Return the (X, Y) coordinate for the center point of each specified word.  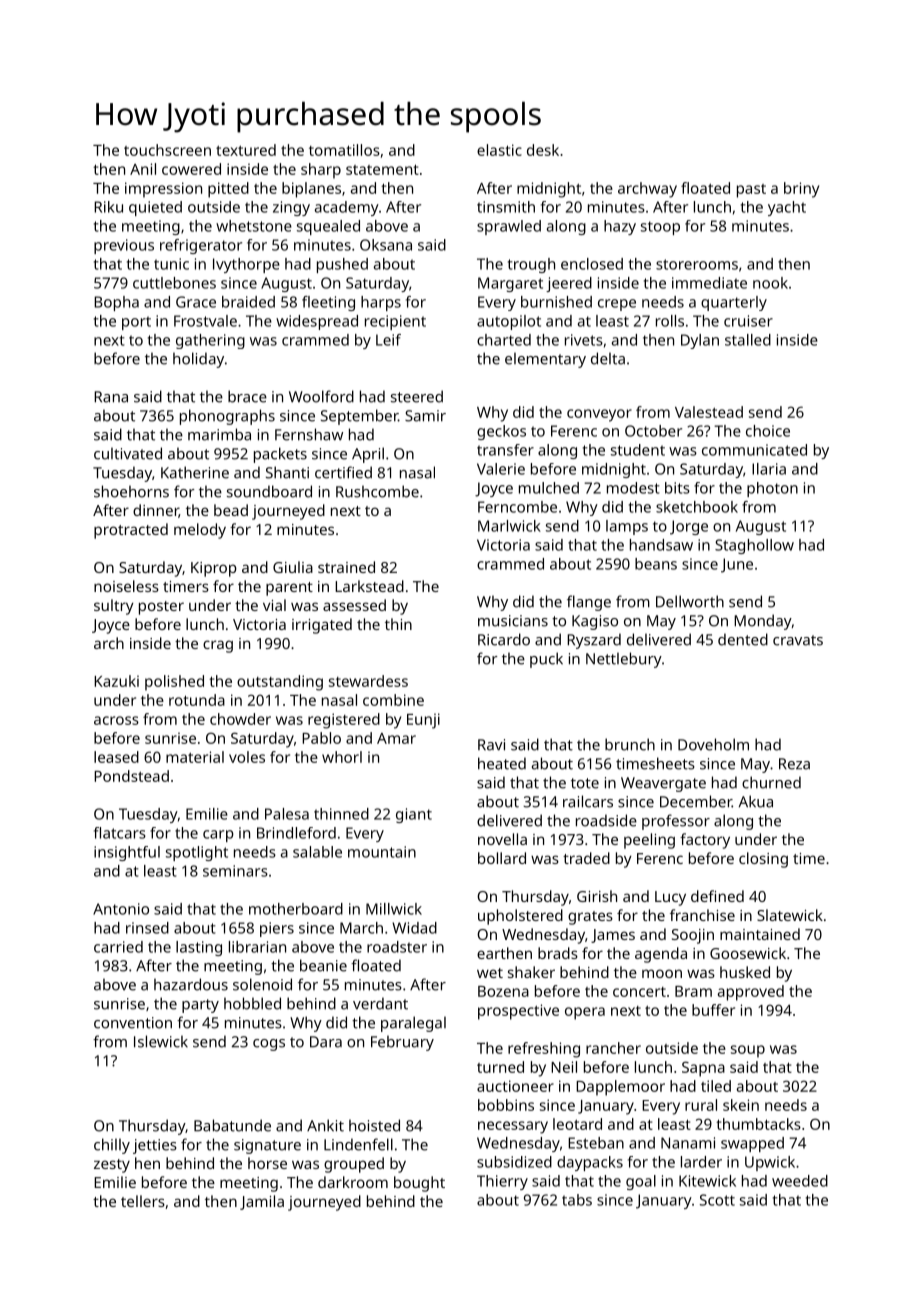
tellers (143, 1201)
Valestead (709, 412)
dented (743, 639)
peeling (649, 841)
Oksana (386, 245)
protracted (131, 531)
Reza (794, 764)
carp (218, 836)
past (751, 191)
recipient (395, 322)
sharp (321, 171)
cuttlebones (174, 283)
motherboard (296, 909)
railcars (588, 801)
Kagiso (595, 622)
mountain (382, 852)
